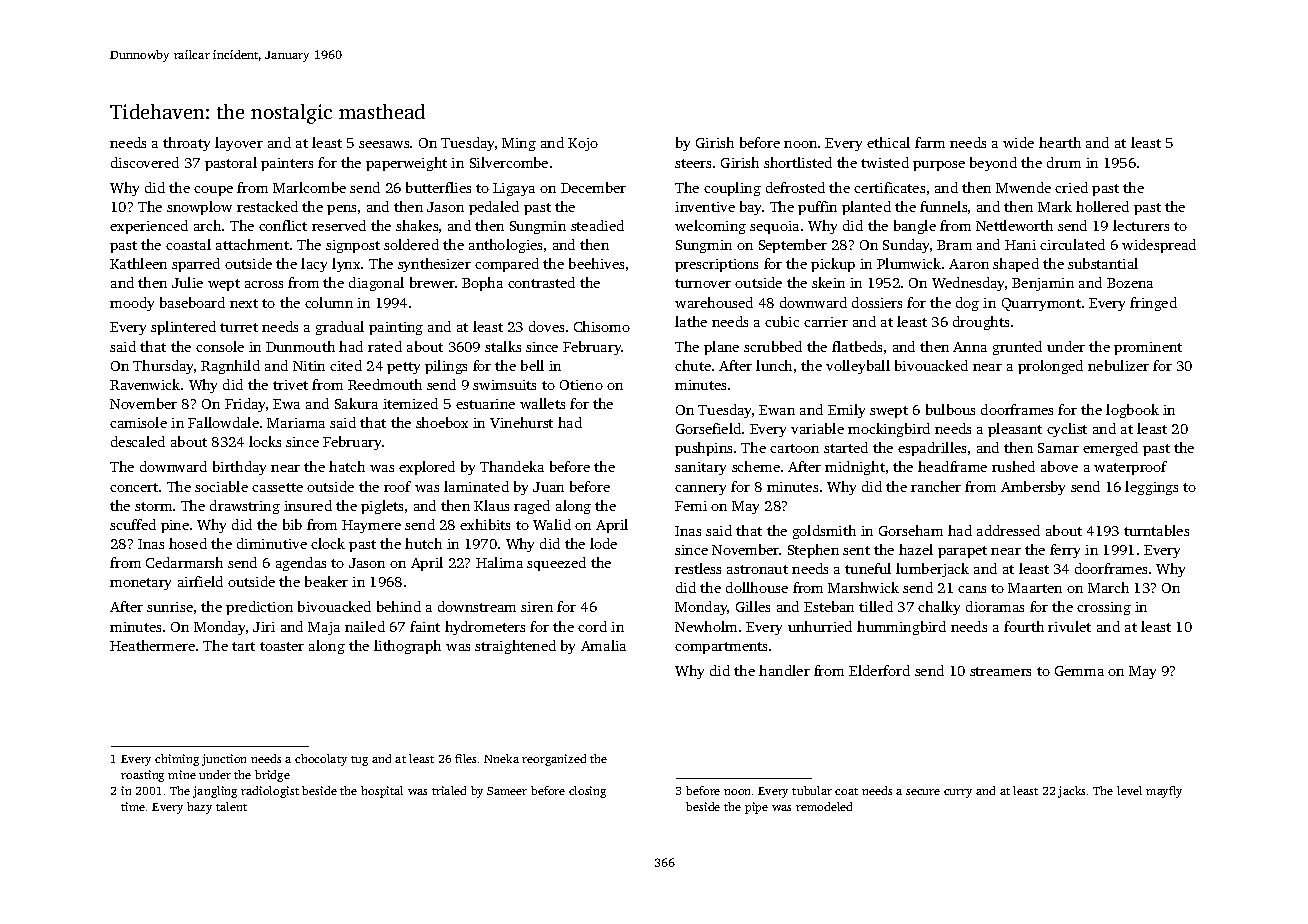 This screenshot has height=924, width=1308. I want to click on bulbous, so click(950, 409).
